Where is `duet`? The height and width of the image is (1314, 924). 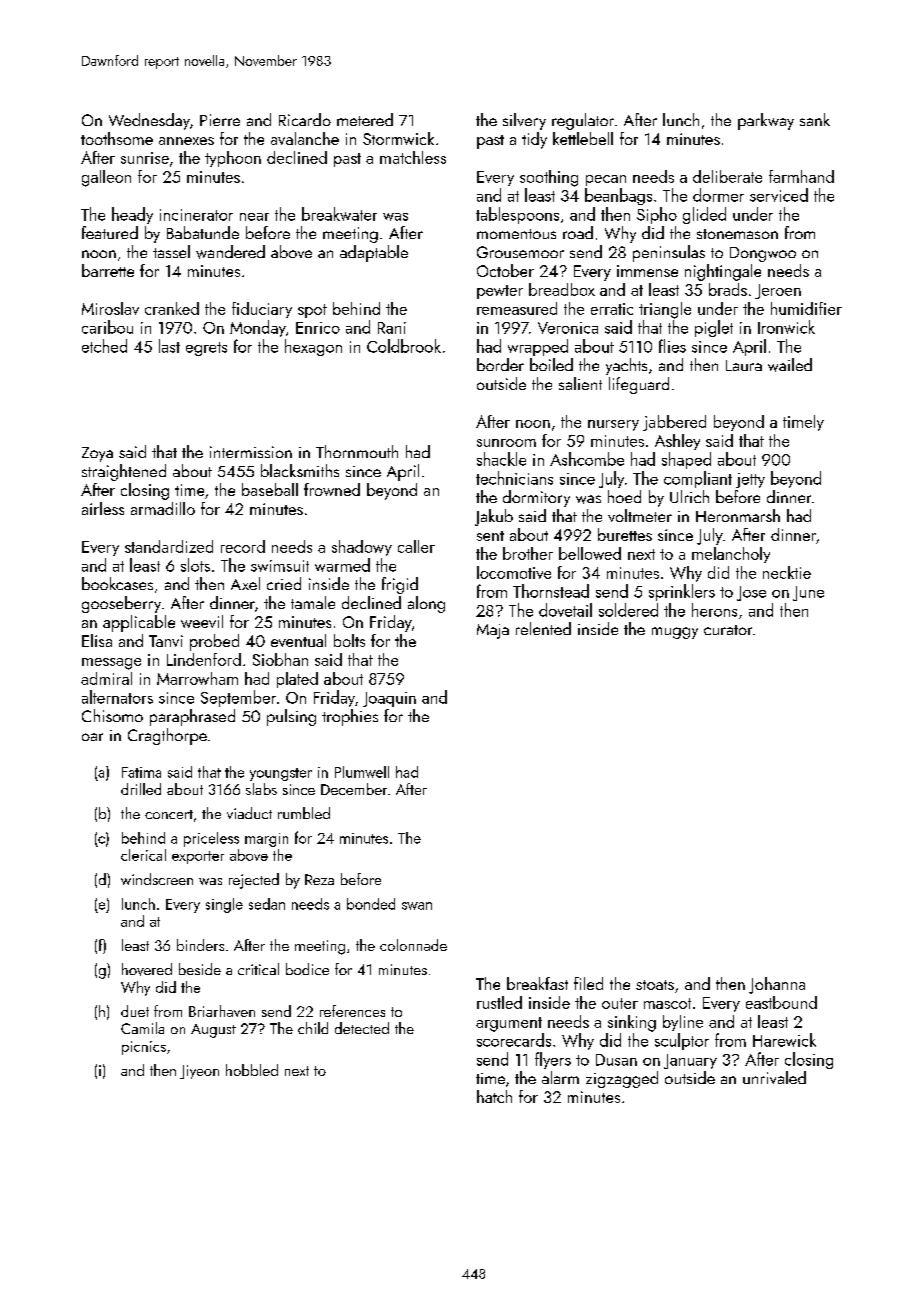 duet is located at coordinates (135, 1011).
